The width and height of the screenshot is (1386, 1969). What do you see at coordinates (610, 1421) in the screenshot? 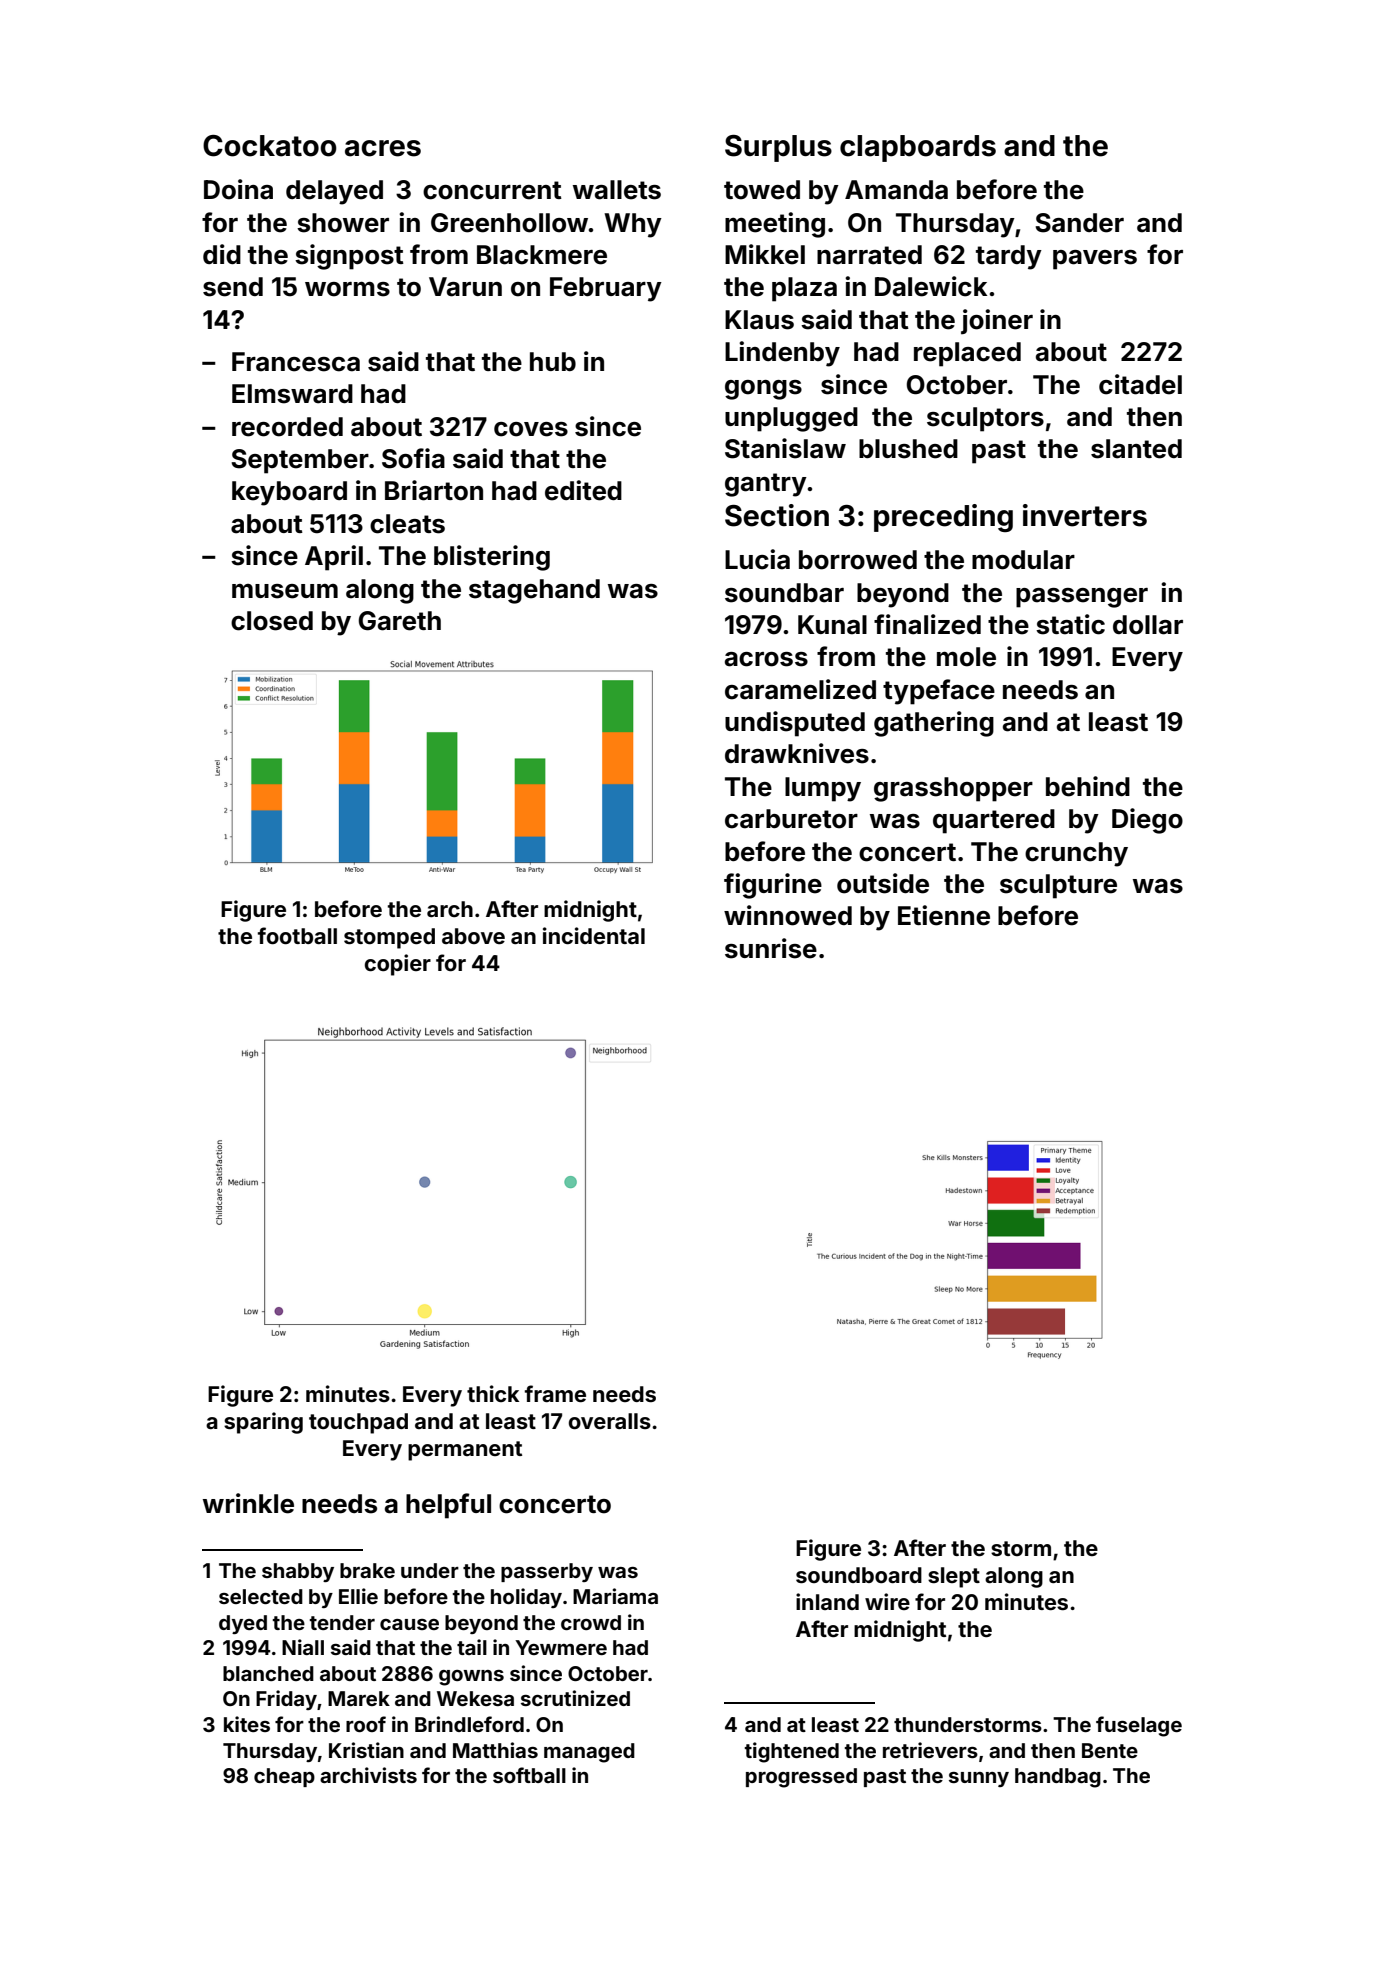
I see `overalls` at bounding box center [610, 1421].
